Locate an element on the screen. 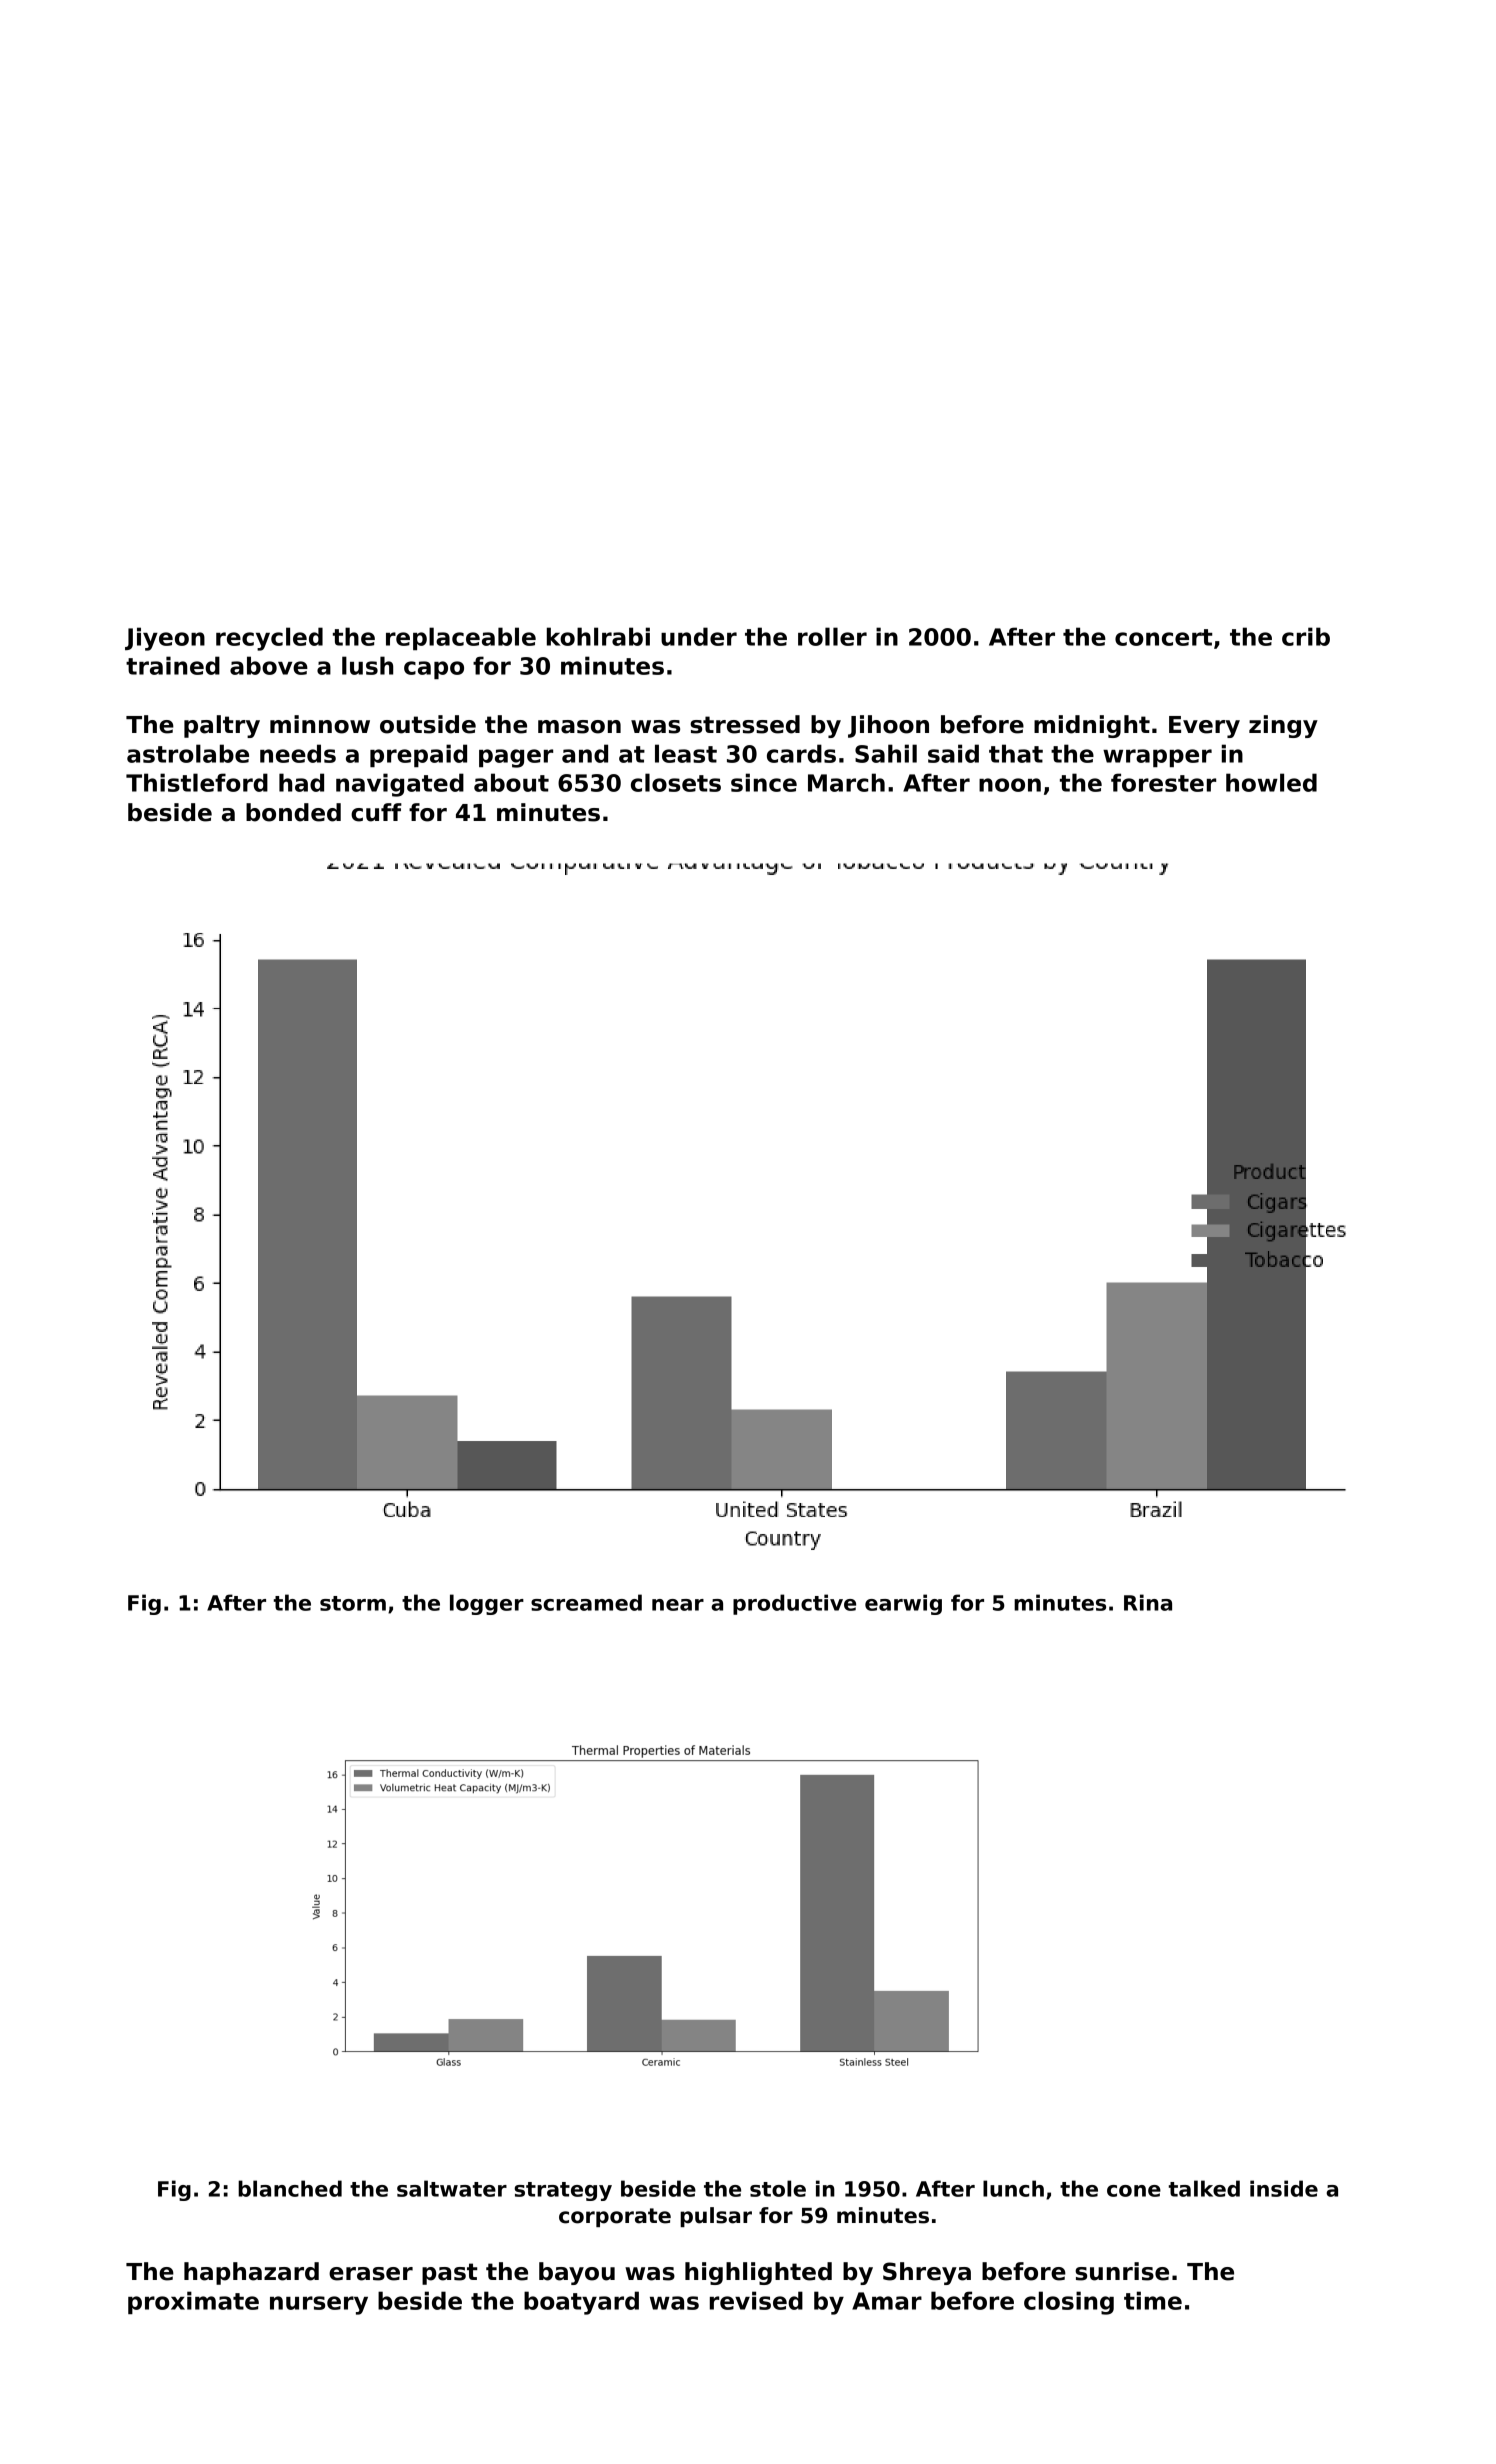 The image size is (1496, 2464). recycled is located at coordinates (269, 639).
